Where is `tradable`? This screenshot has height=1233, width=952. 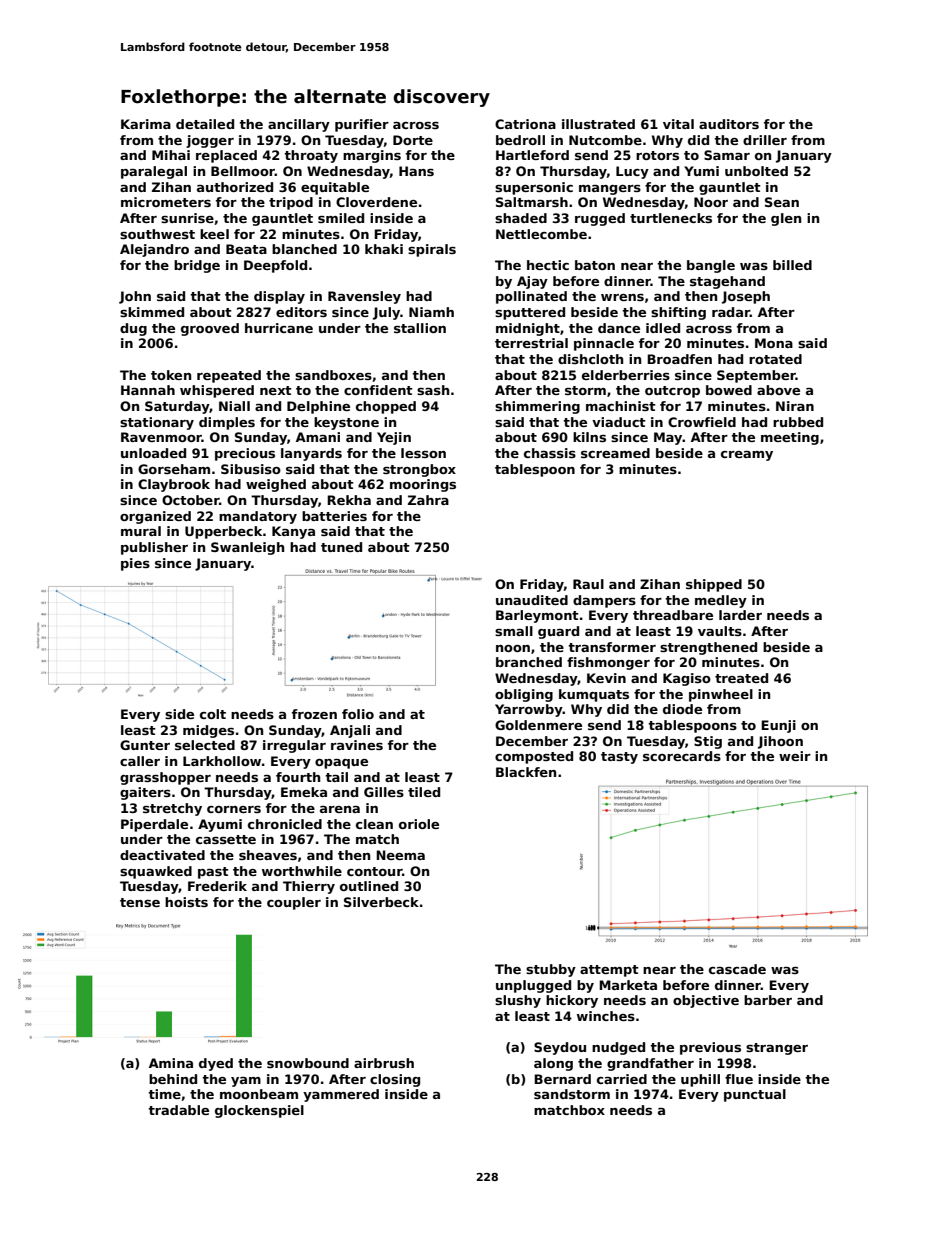 tradable is located at coordinates (178, 1110).
